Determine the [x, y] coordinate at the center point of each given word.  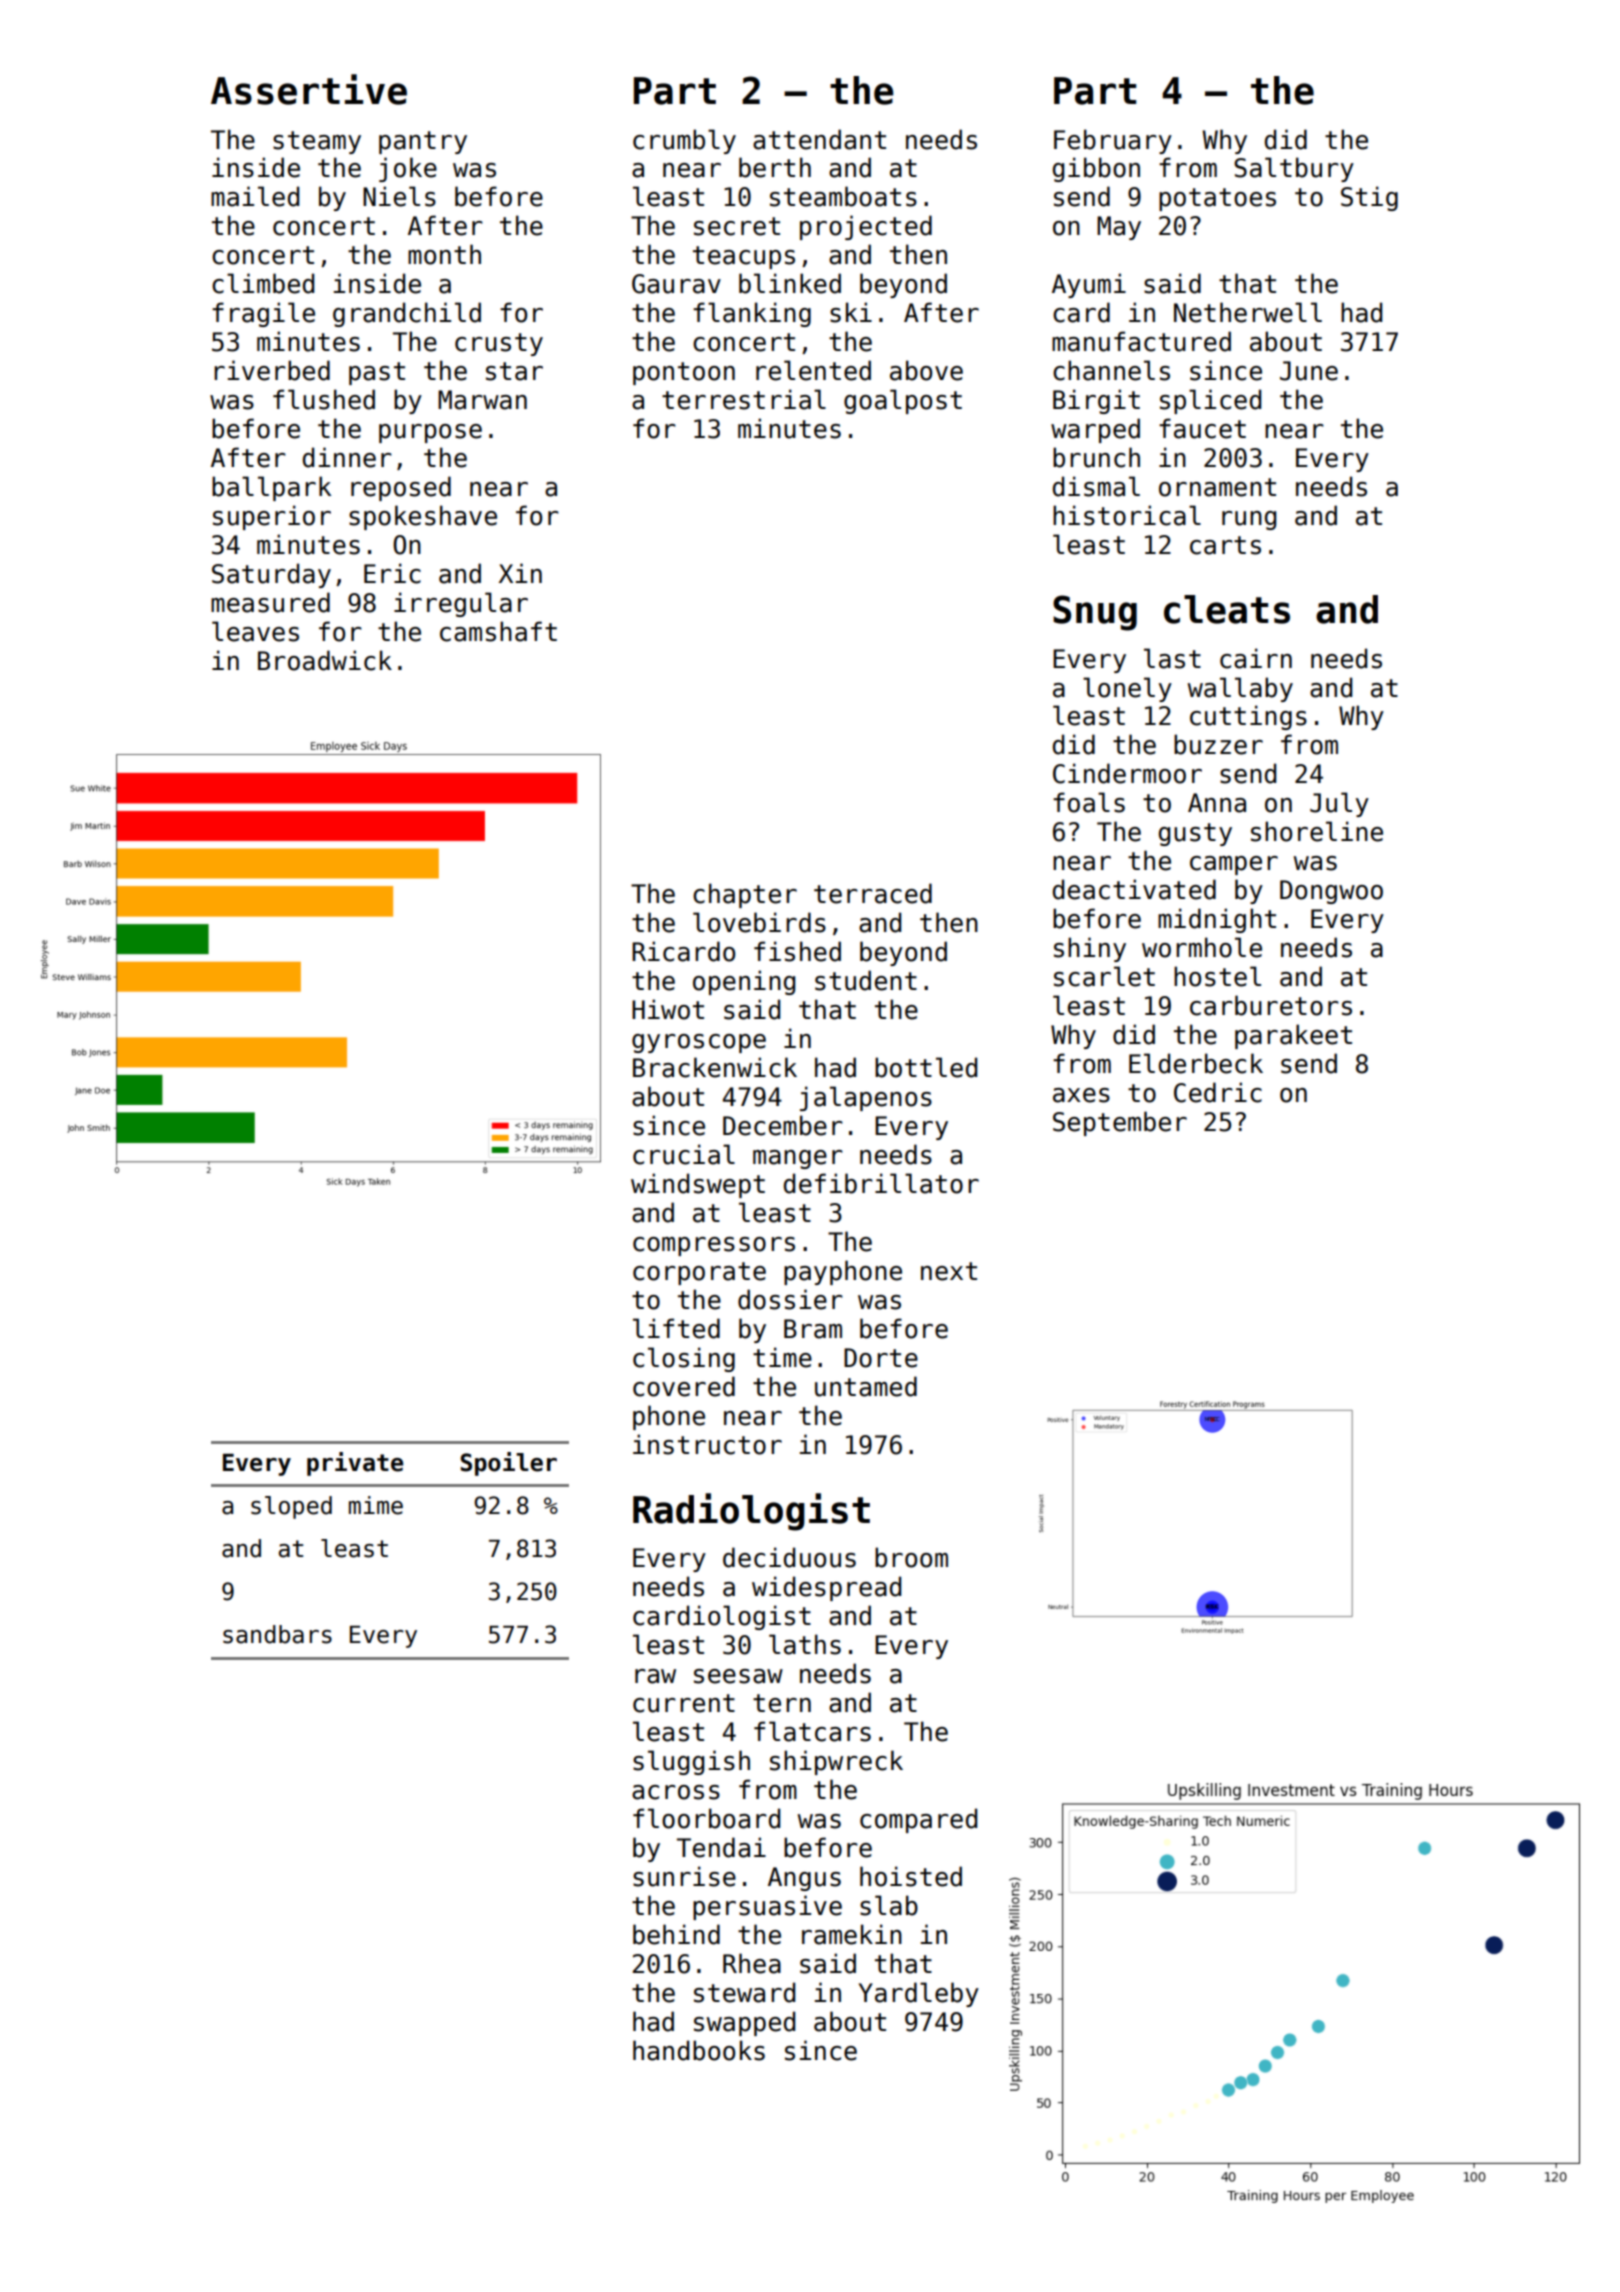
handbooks [699, 2050]
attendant [819, 139]
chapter [745, 895]
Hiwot [668, 1009]
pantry [423, 142]
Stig [1369, 198]
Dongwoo [1331, 892]
